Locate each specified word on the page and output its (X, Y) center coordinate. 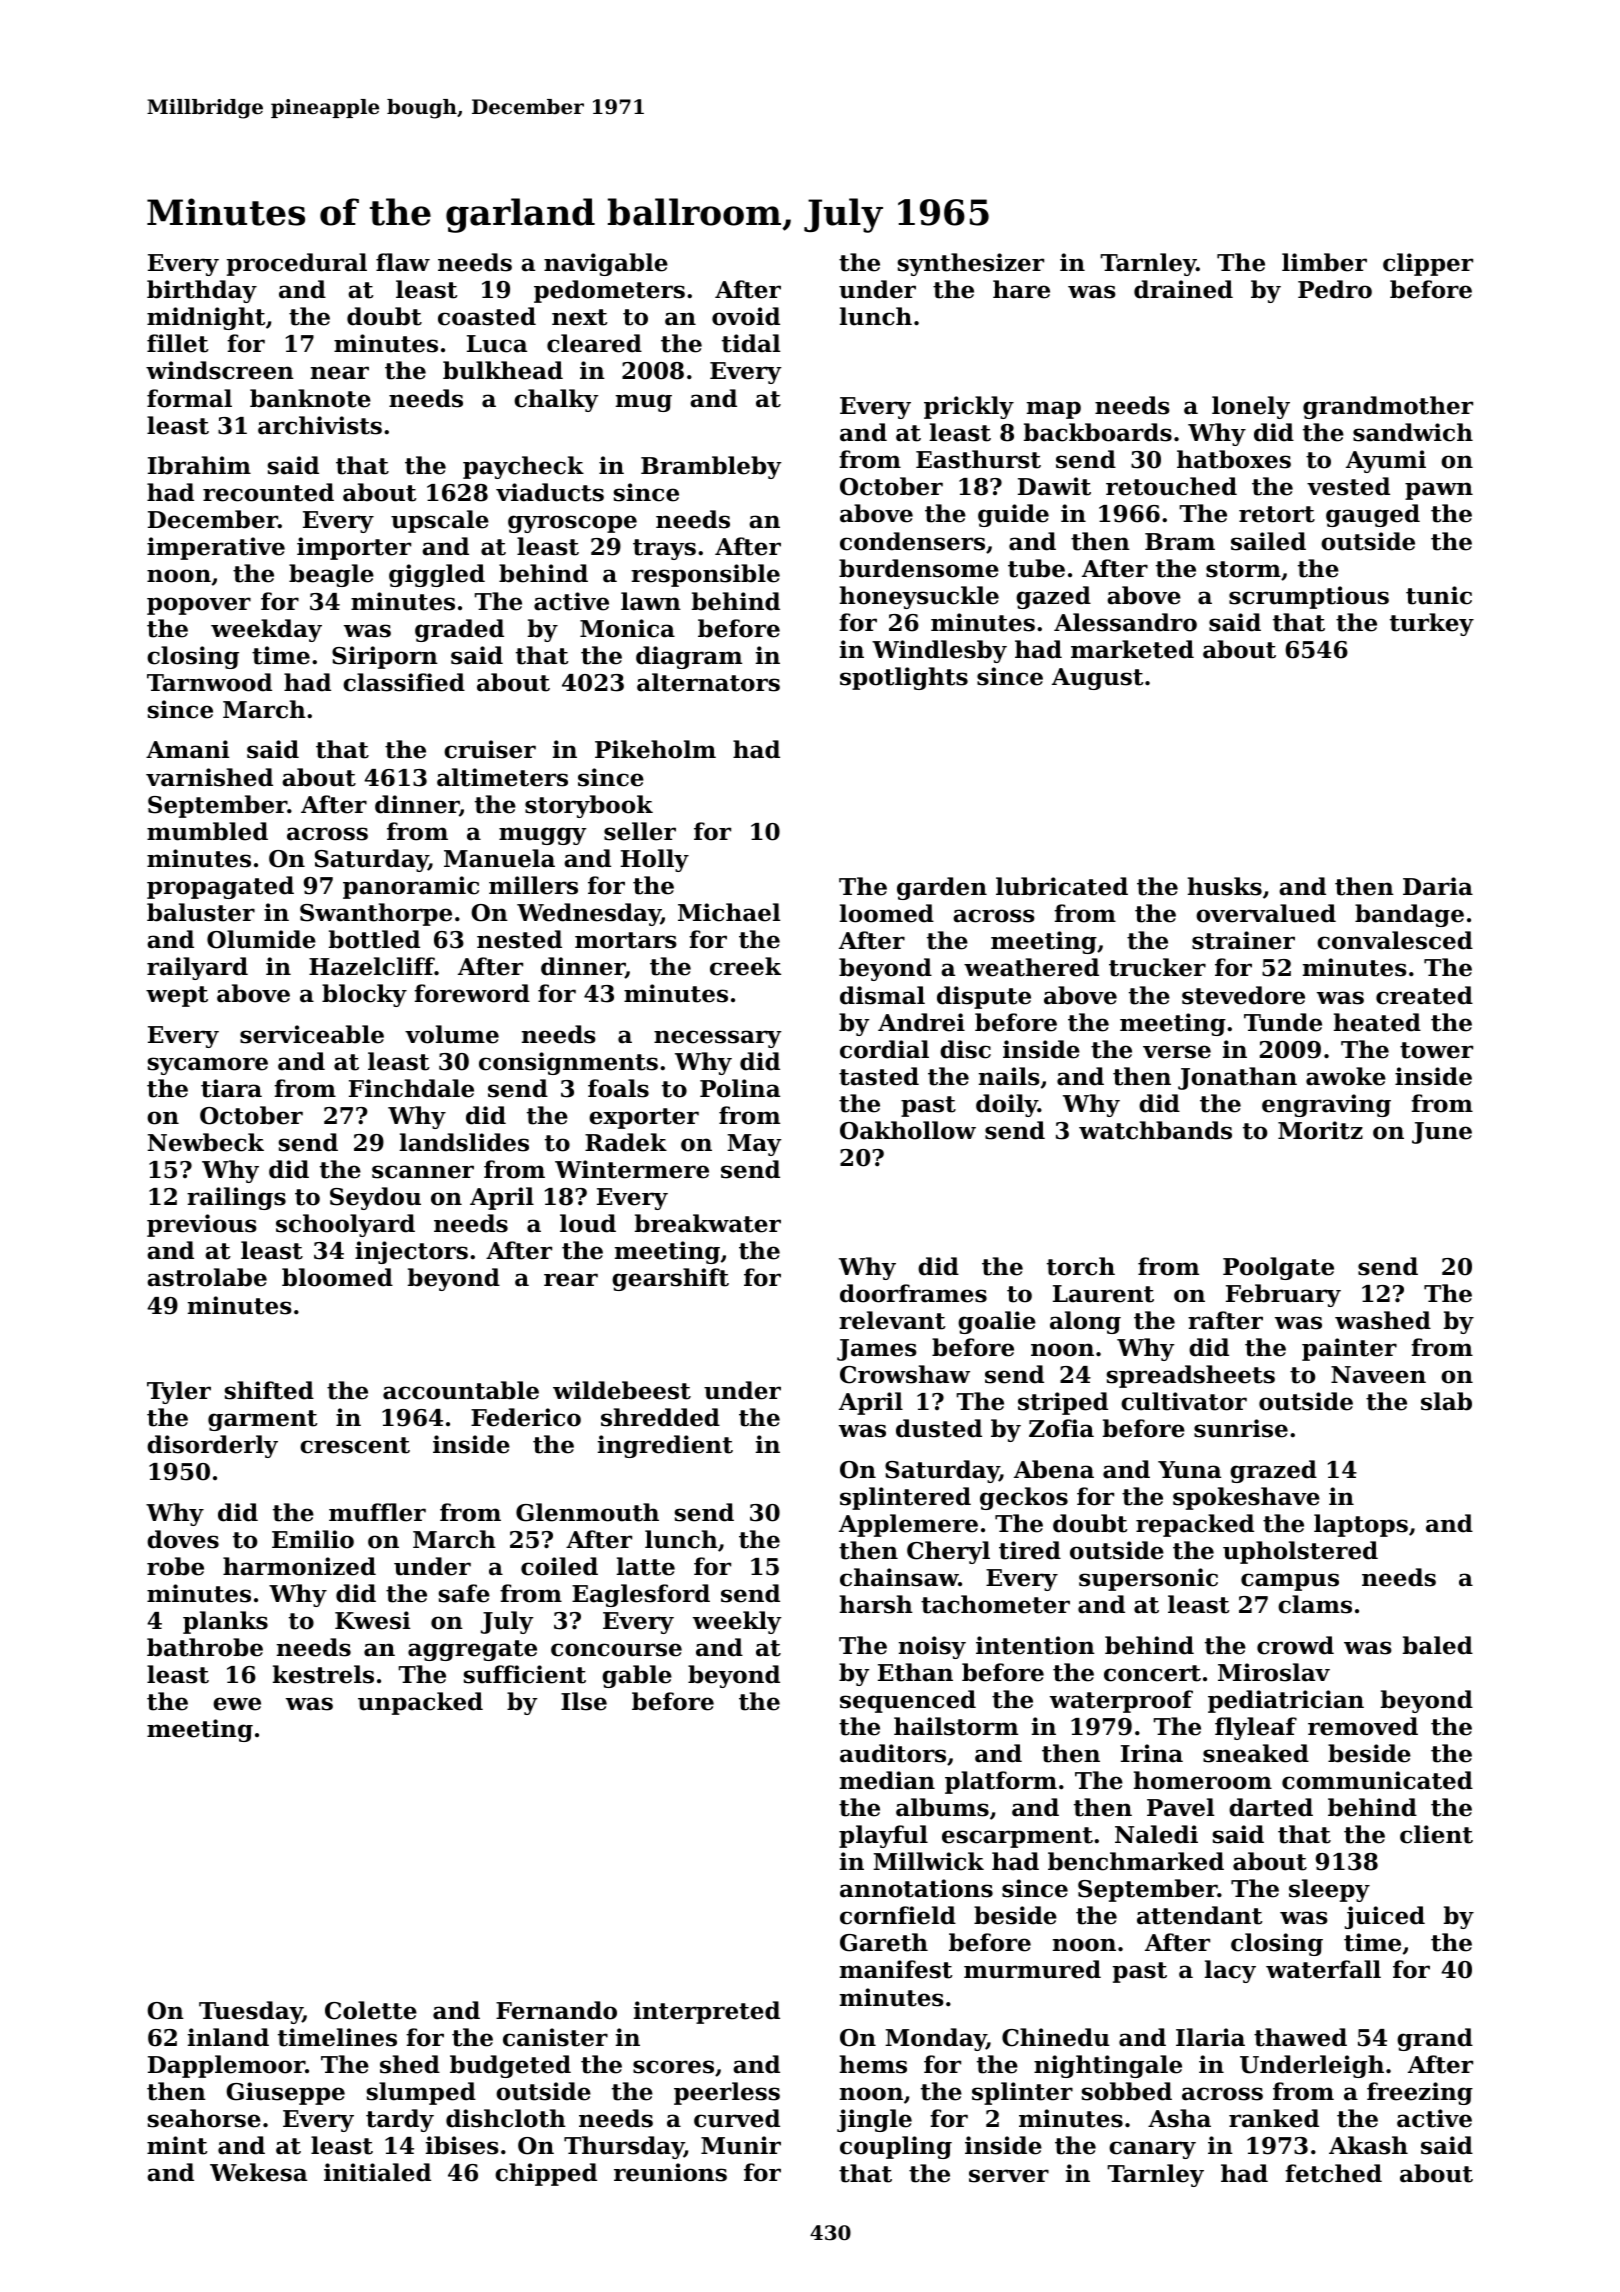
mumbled (207, 831)
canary (1152, 2150)
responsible (705, 575)
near (340, 373)
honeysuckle (919, 597)
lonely (1251, 407)
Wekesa (258, 2172)
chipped (546, 2174)
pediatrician (1286, 1701)
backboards (1098, 432)
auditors (893, 1753)
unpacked (420, 1703)
